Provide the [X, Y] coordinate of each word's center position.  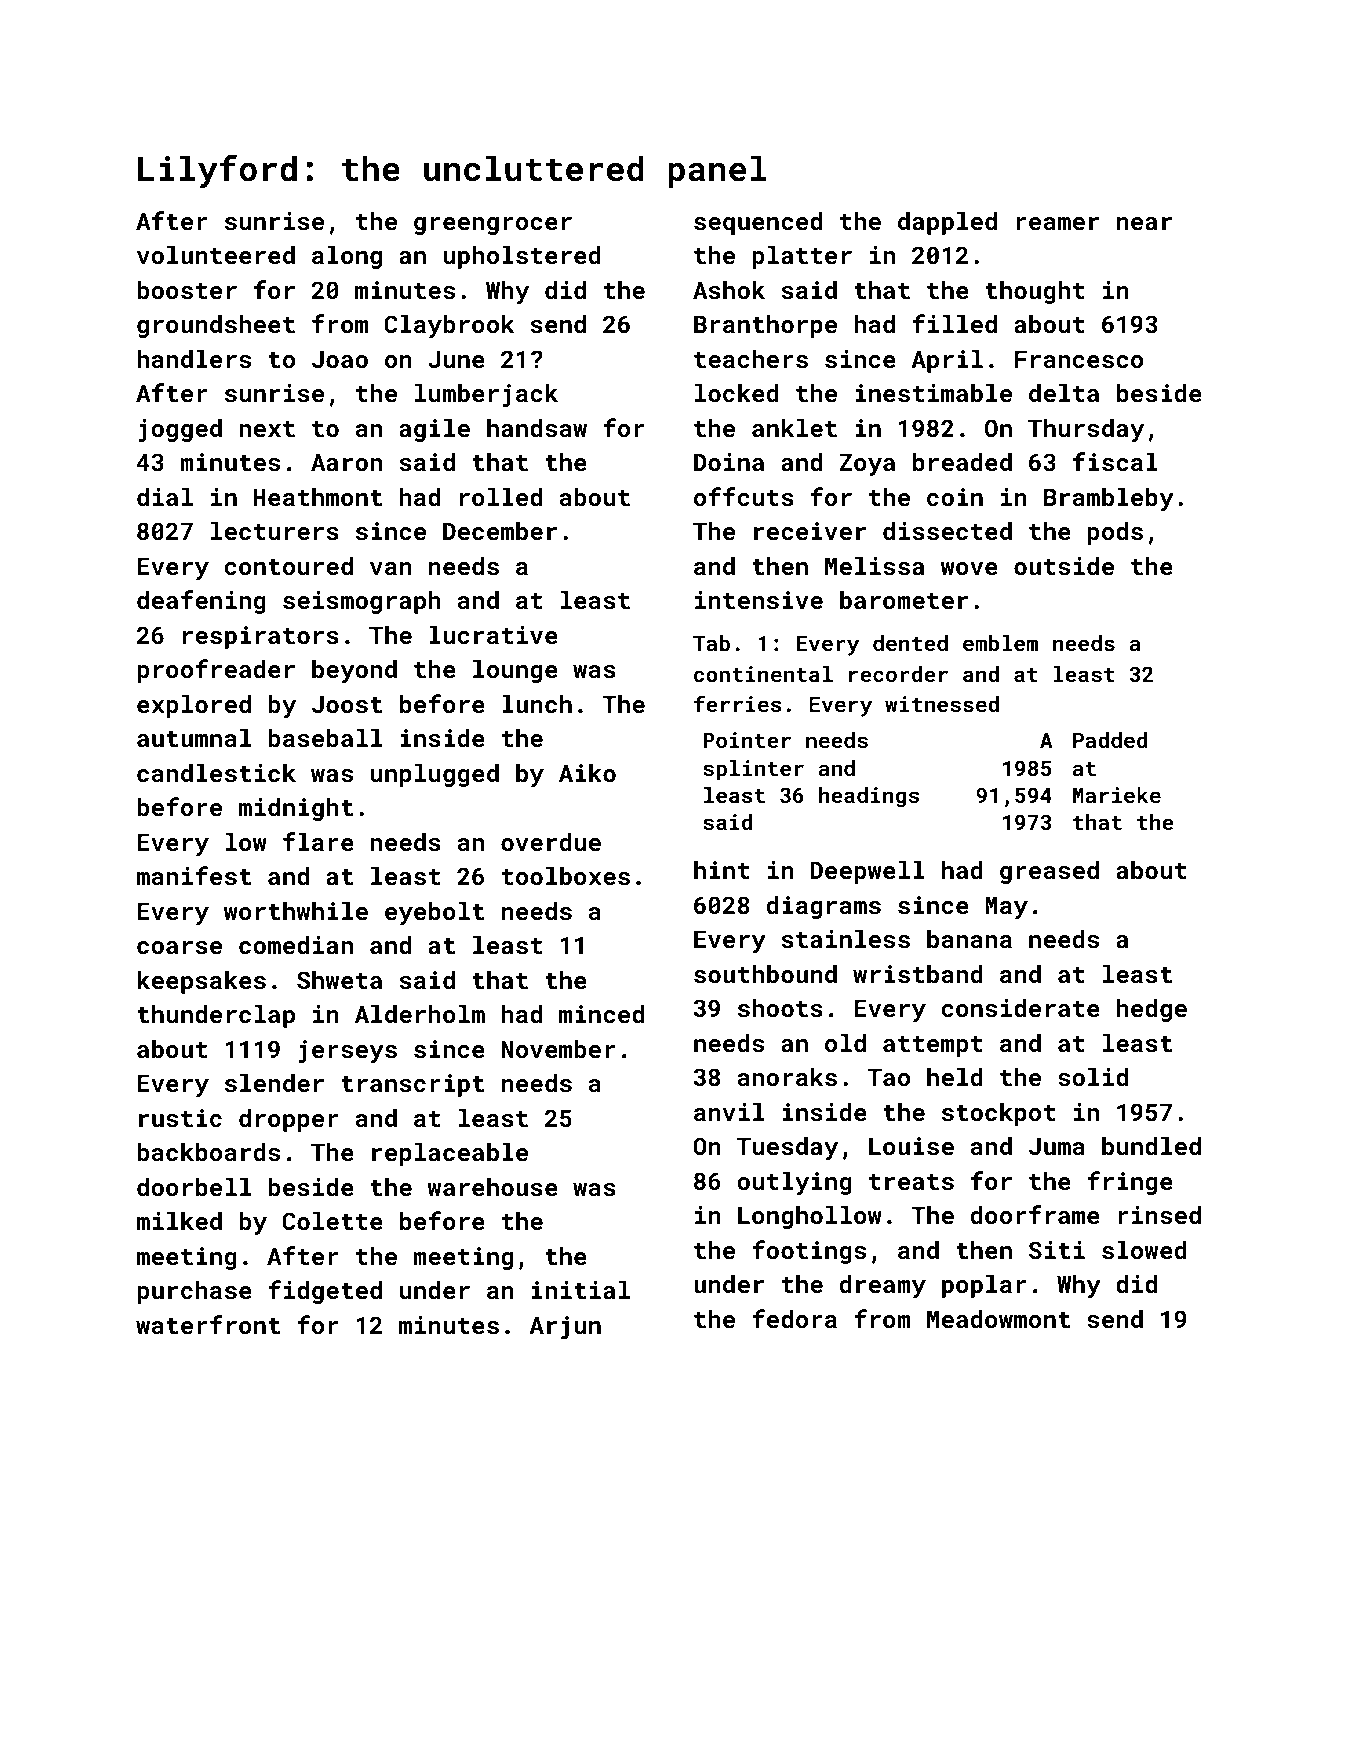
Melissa [874, 566]
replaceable [450, 1154]
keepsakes [201, 982]
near [1144, 223]
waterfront [208, 1324]
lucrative [493, 635]
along [347, 257]
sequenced [758, 223]
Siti [1057, 1250]
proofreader [216, 671]
